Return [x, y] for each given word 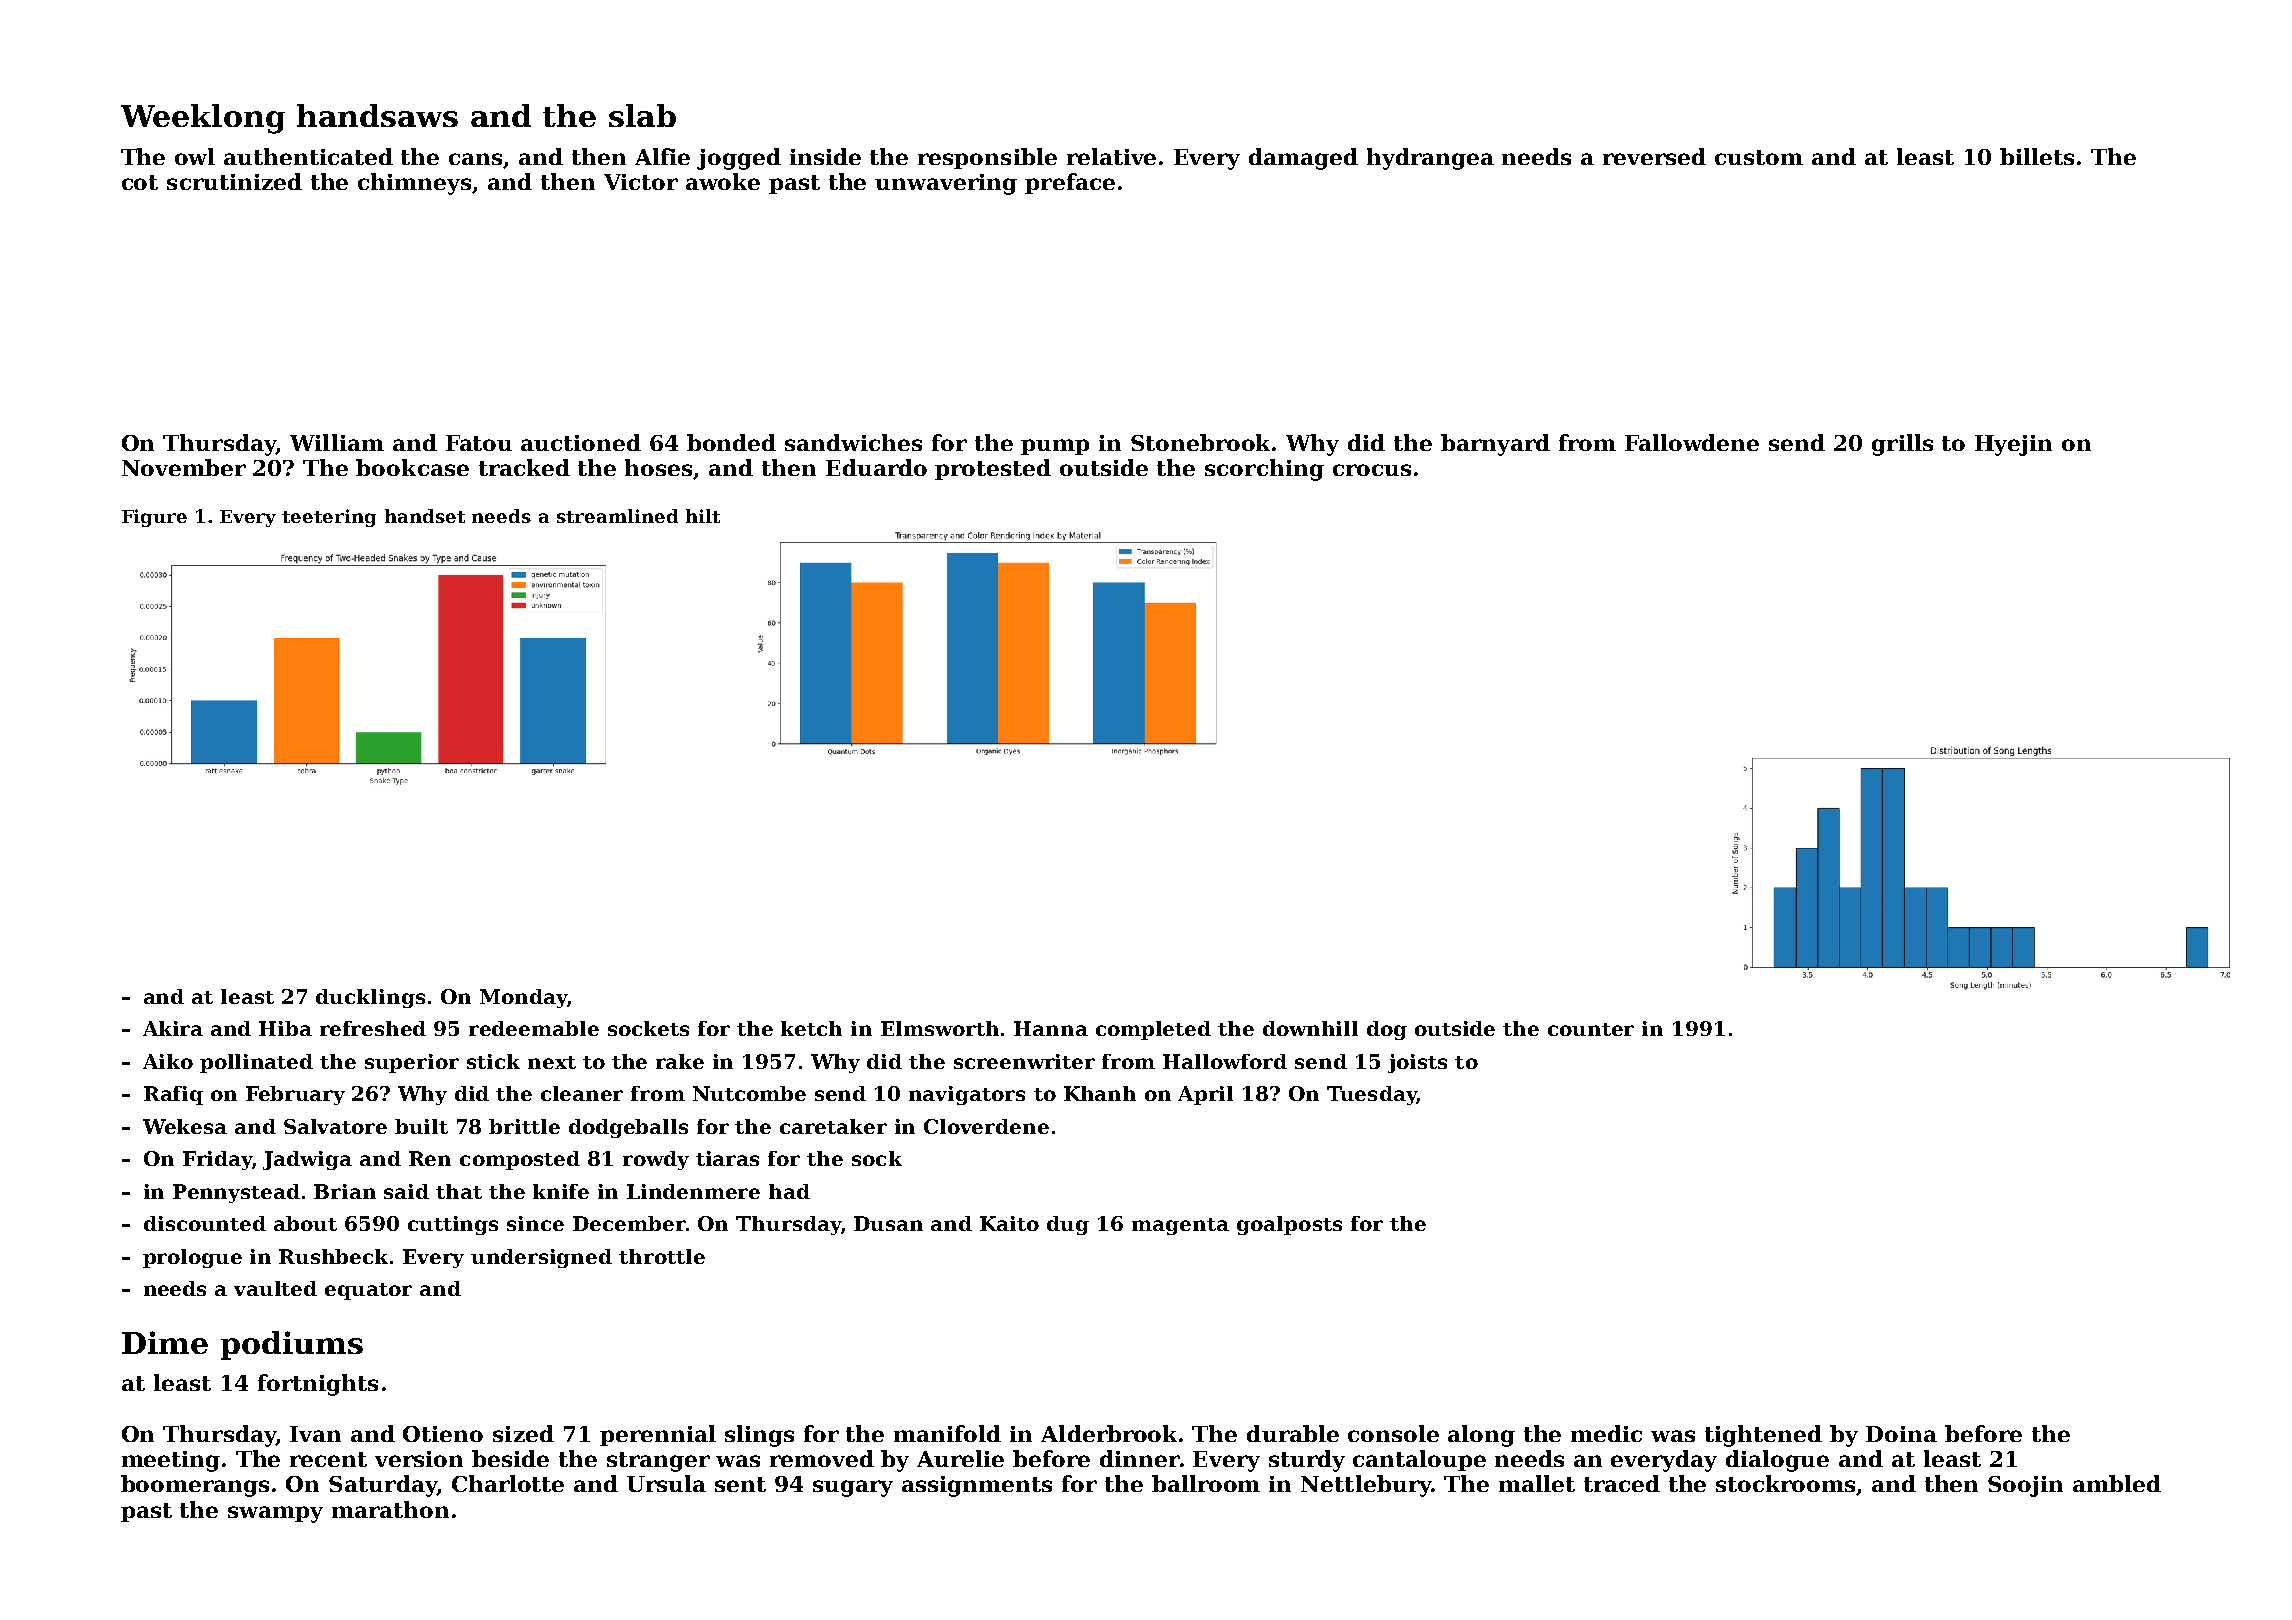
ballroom [1206, 1483]
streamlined [617, 516]
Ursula [666, 1483]
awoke [723, 181]
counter [1591, 1029]
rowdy [656, 1160]
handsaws [377, 115]
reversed [1654, 156]
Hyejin [2013, 445]
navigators [967, 1095]
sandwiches [853, 442]
